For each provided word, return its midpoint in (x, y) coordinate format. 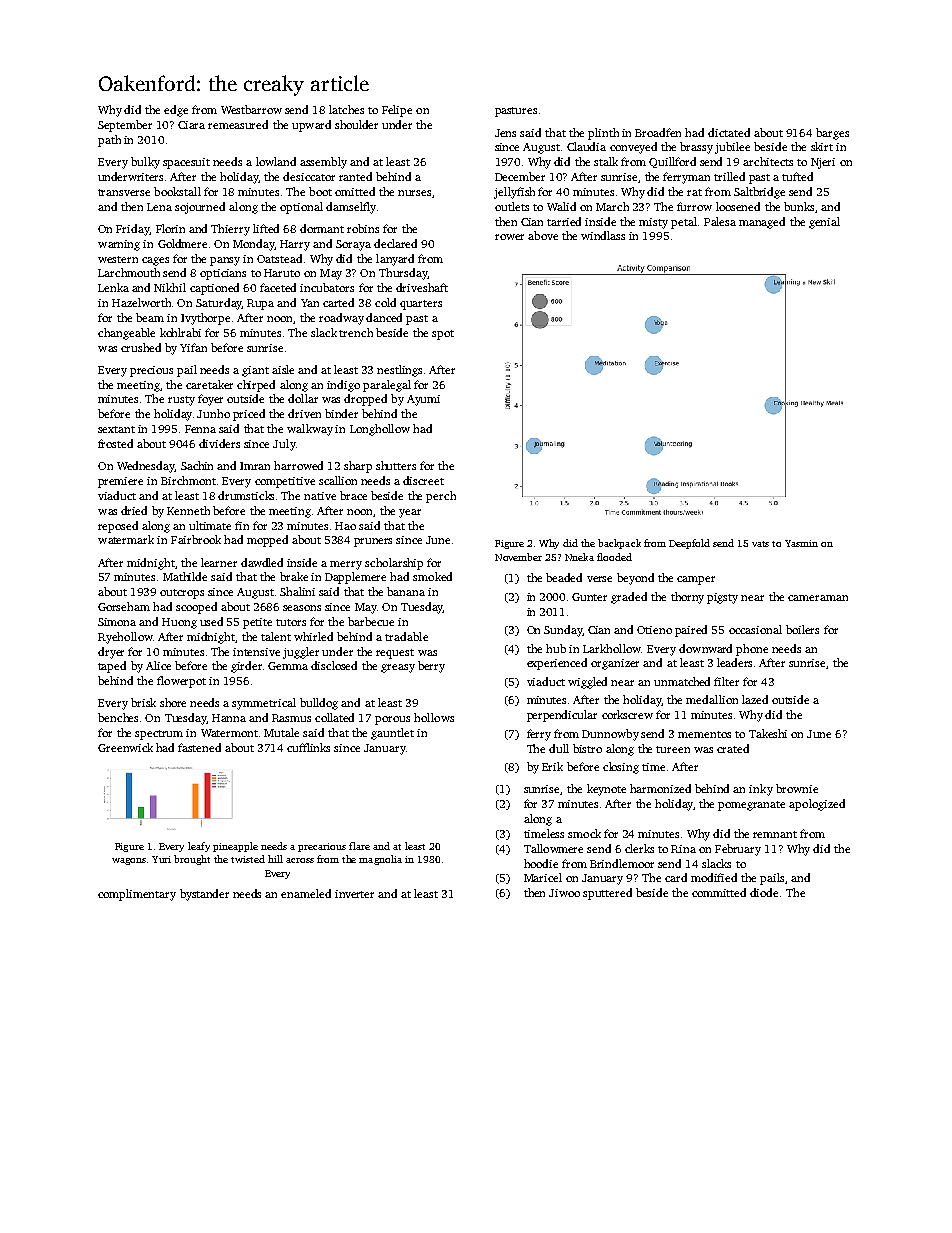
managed (762, 223)
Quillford (672, 162)
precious (151, 371)
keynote (606, 790)
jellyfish (514, 193)
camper (696, 580)
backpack (619, 544)
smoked (432, 576)
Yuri (161, 859)
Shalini (297, 591)
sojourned (200, 208)
